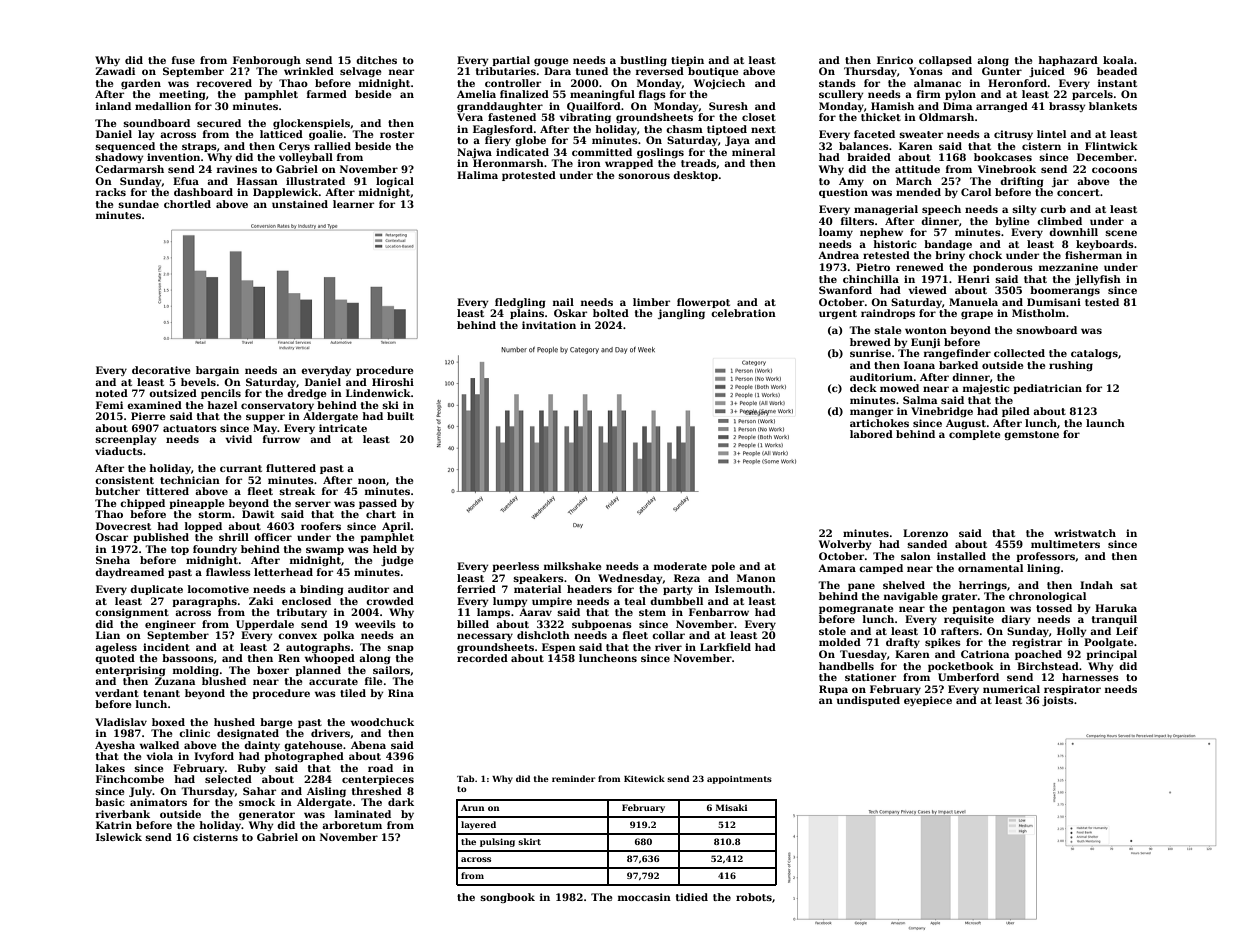 The image size is (1233, 952). Describe the element at coordinates (161, 370) in the page. I see `decorative` at that location.
